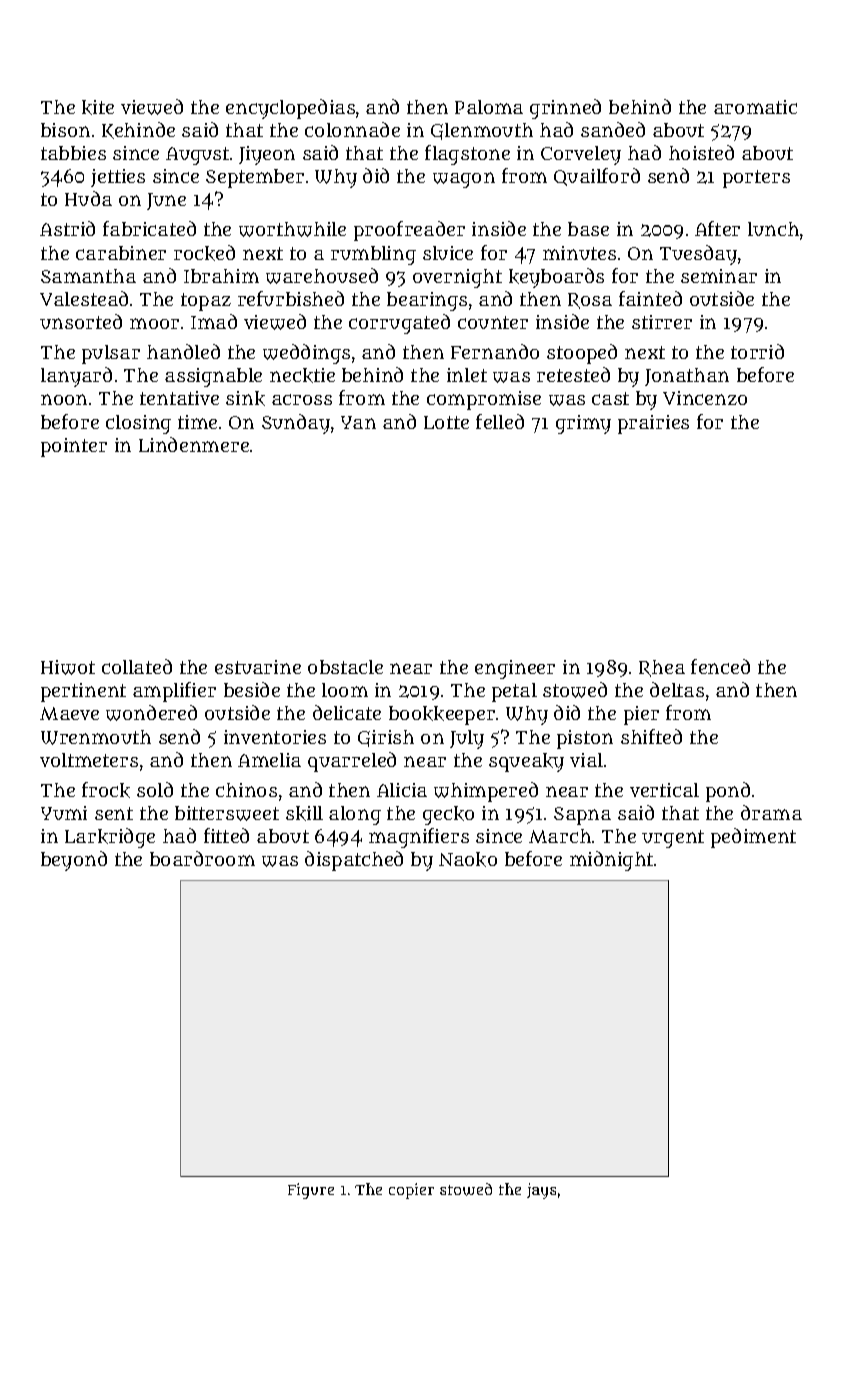 This document has width=849, height=1400. I want to click on Lindenmere, so click(194, 444).
